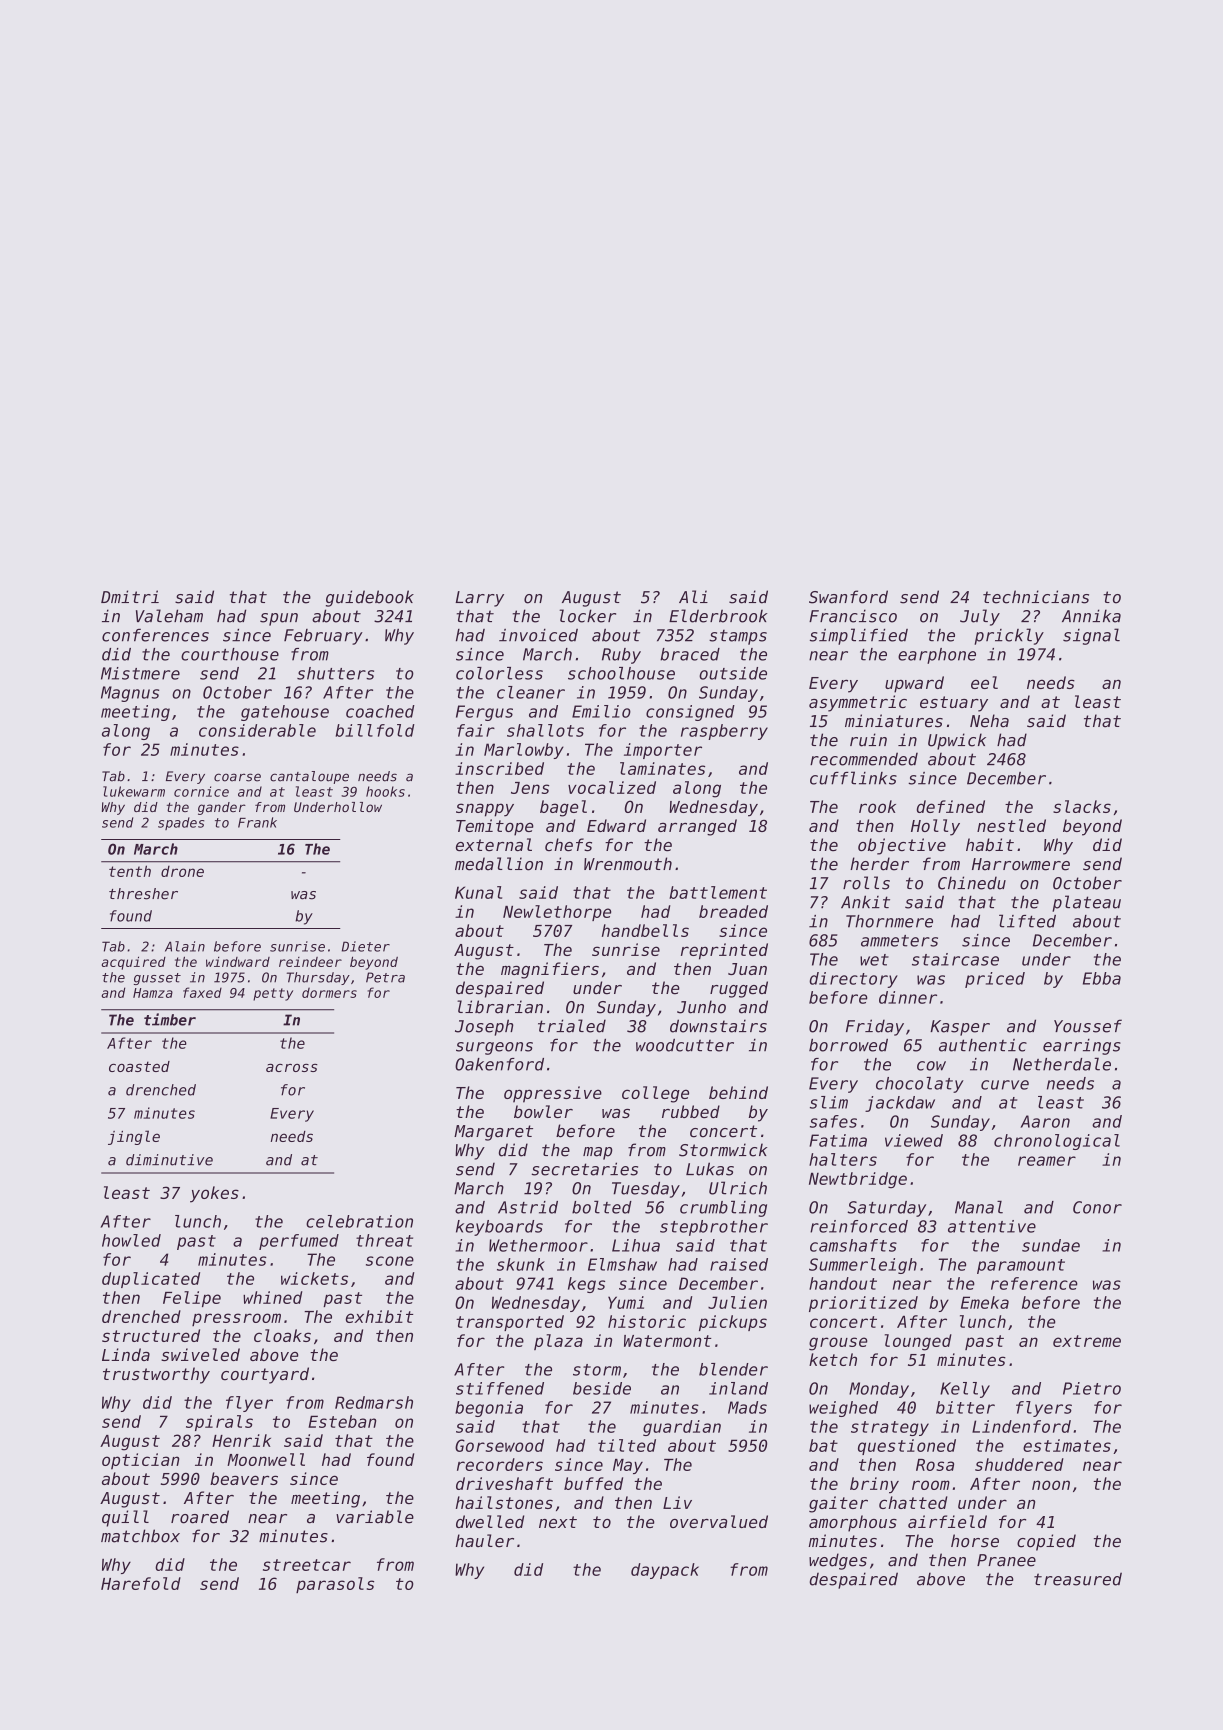 The image size is (1223, 1730). What do you see at coordinates (279, 619) in the screenshot?
I see `spun` at bounding box center [279, 619].
